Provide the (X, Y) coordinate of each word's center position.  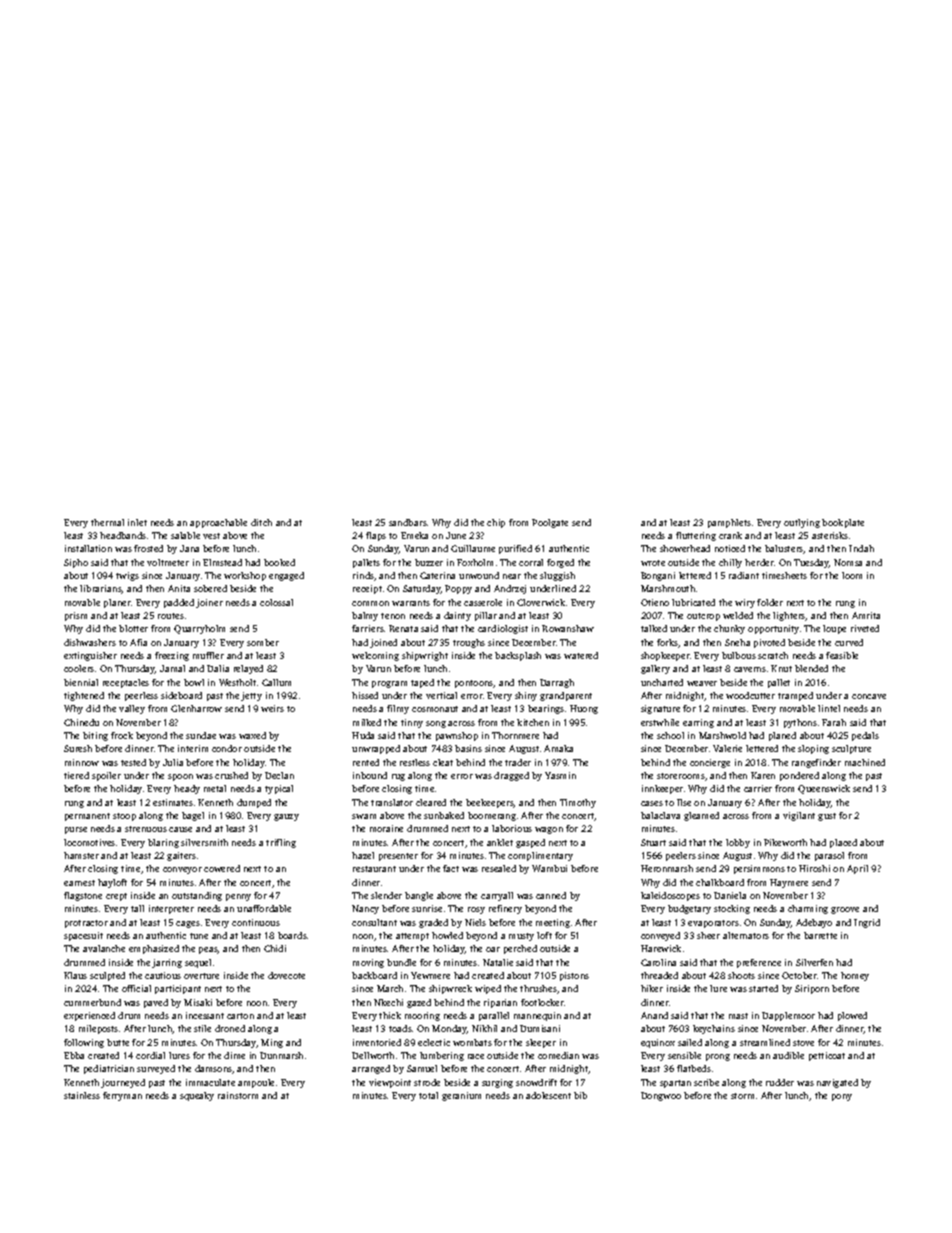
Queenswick (824, 789)
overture (201, 976)
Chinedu (81, 722)
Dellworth (373, 1055)
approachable (218, 523)
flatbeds (694, 1068)
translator (392, 802)
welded (738, 615)
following (84, 1043)
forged (560, 563)
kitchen (533, 722)
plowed (852, 1016)
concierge (710, 763)
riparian (500, 1003)
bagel (193, 816)
